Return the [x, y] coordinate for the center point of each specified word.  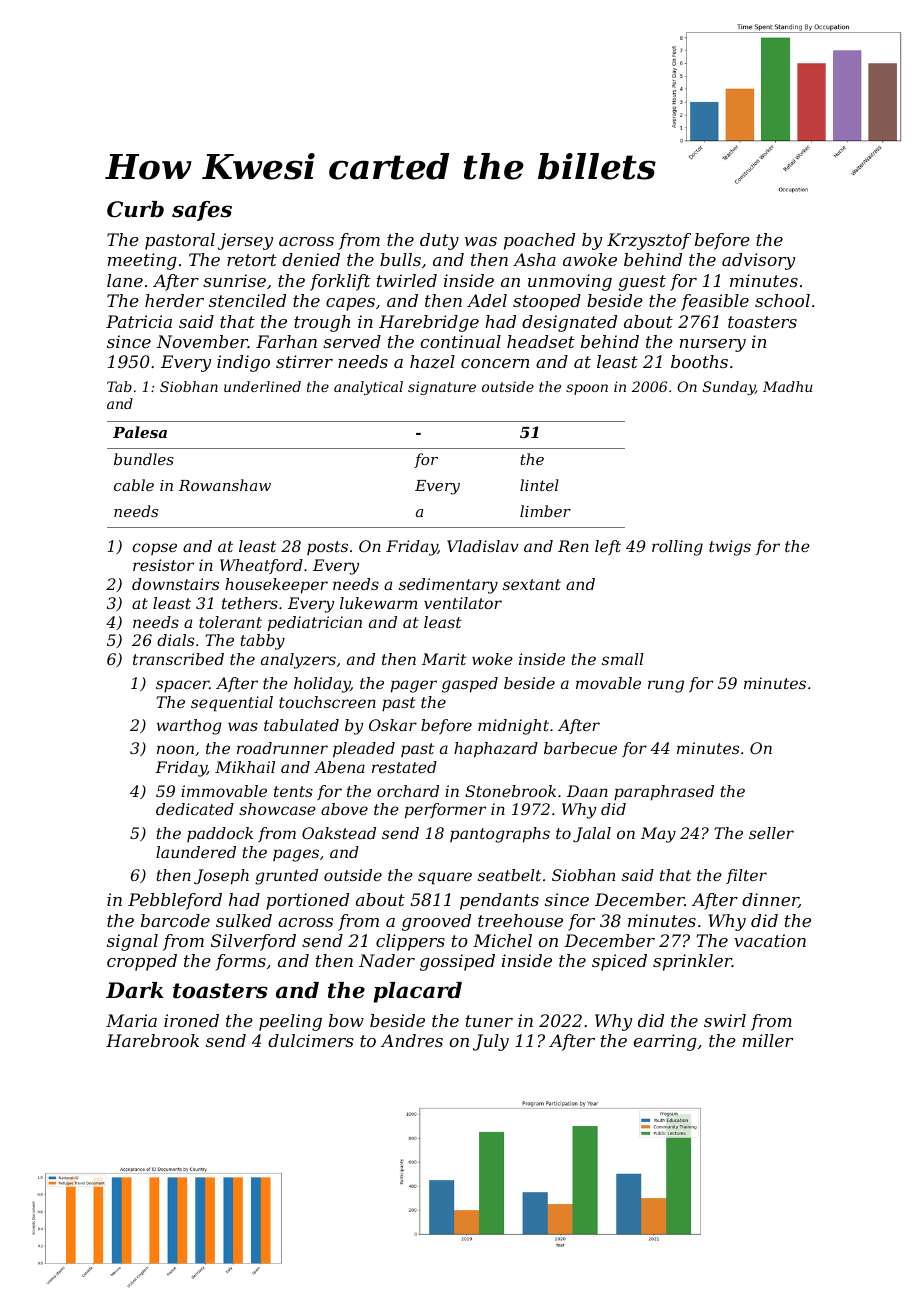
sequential [232, 704]
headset [541, 341]
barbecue [580, 748]
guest [642, 283]
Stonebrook [510, 791]
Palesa [140, 432]
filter [746, 876]
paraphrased [664, 793]
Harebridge [429, 323]
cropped [142, 962]
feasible [715, 302]
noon [175, 749]
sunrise [234, 280]
